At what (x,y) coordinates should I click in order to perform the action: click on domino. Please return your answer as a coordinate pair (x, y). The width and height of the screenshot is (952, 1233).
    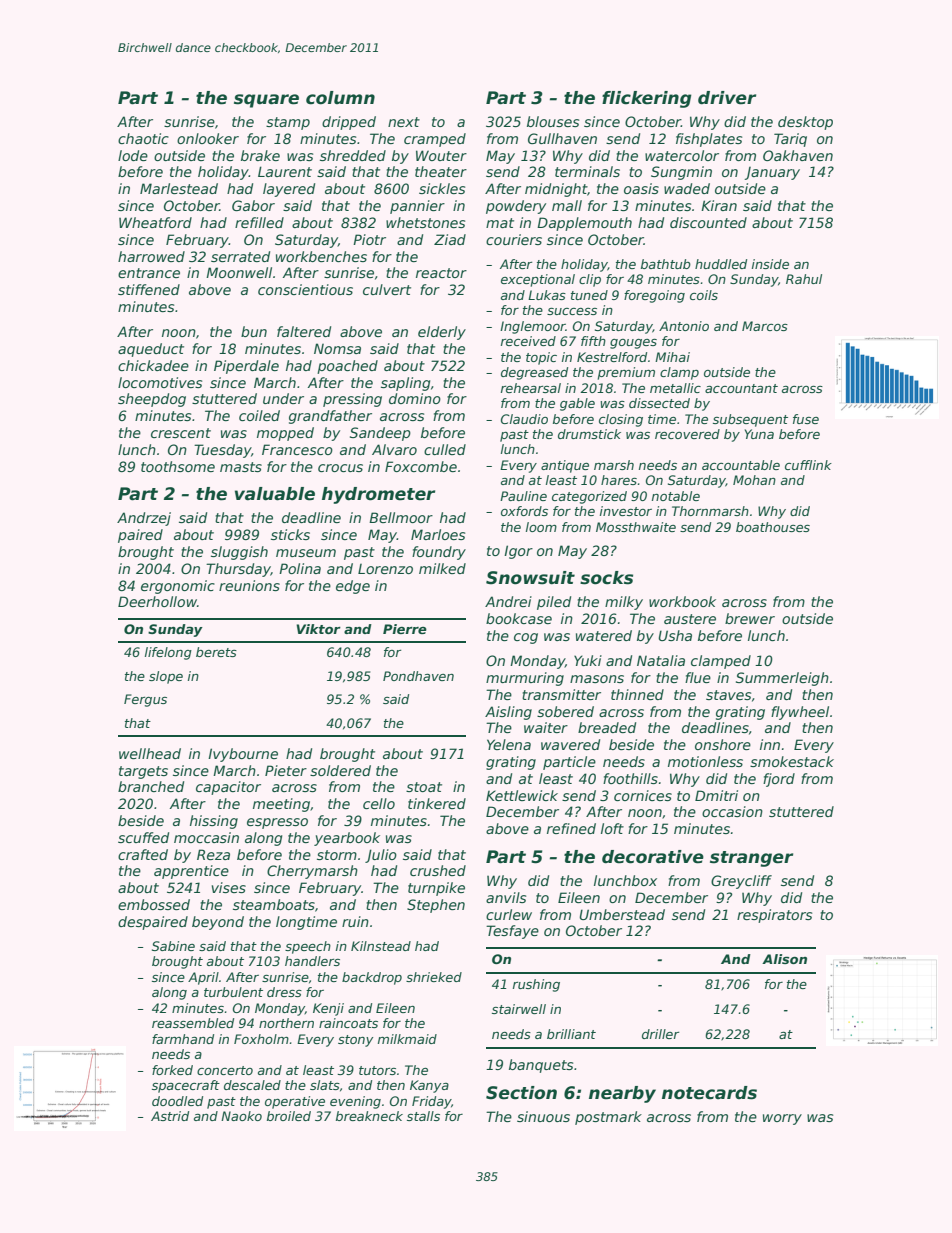
    Looking at the image, I should click on (415, 398).
